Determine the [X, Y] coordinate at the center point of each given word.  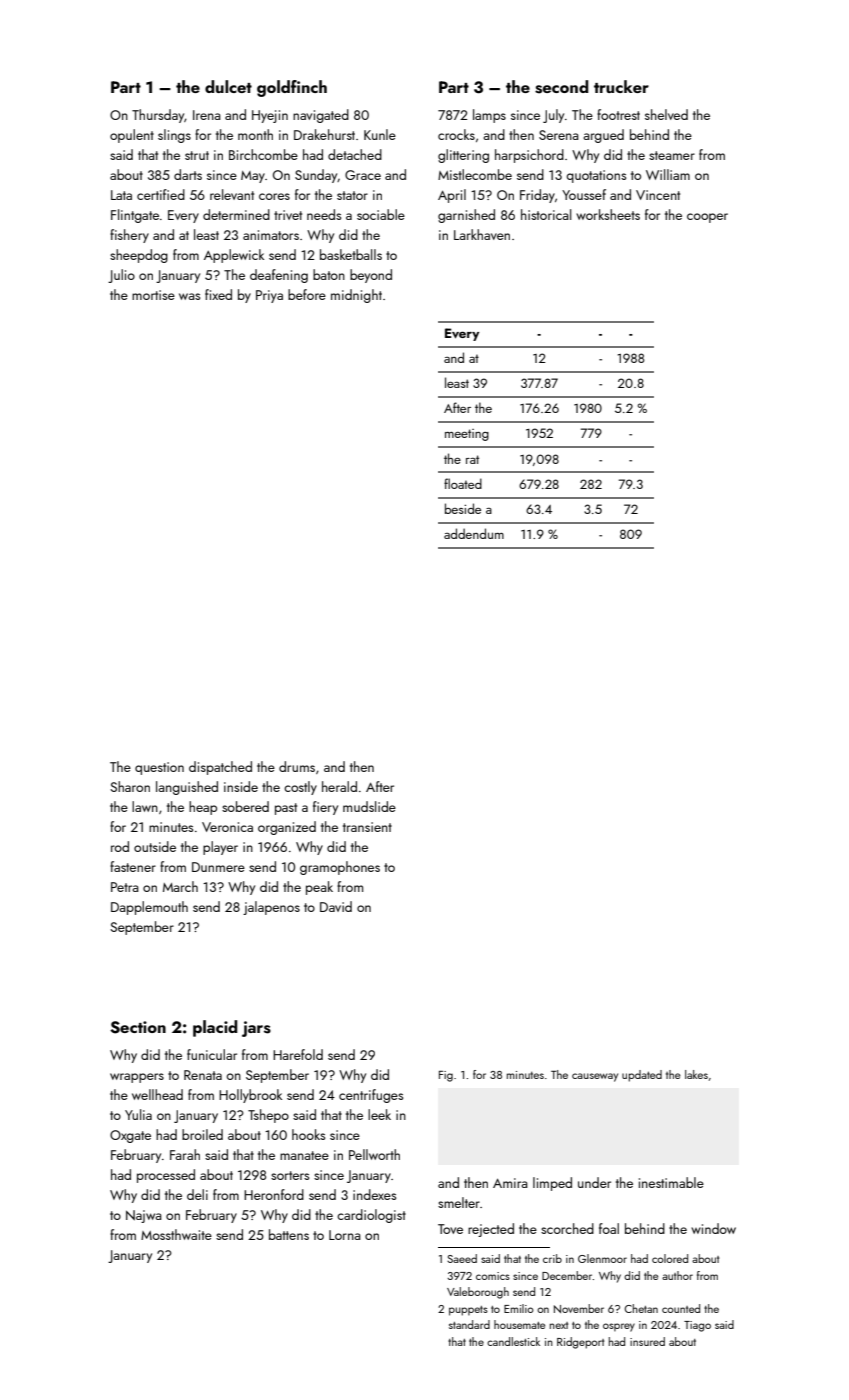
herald [339, 786]
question [159, 768]
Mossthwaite [176, 1234]
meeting [467, 435]
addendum [474, 533]
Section [138, 1027]
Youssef [584, 194]
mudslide [369, 806]
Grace [363, 175]
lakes [696, 1074]
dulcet [228, 86]
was [189, 296]
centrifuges [371, 1096]
